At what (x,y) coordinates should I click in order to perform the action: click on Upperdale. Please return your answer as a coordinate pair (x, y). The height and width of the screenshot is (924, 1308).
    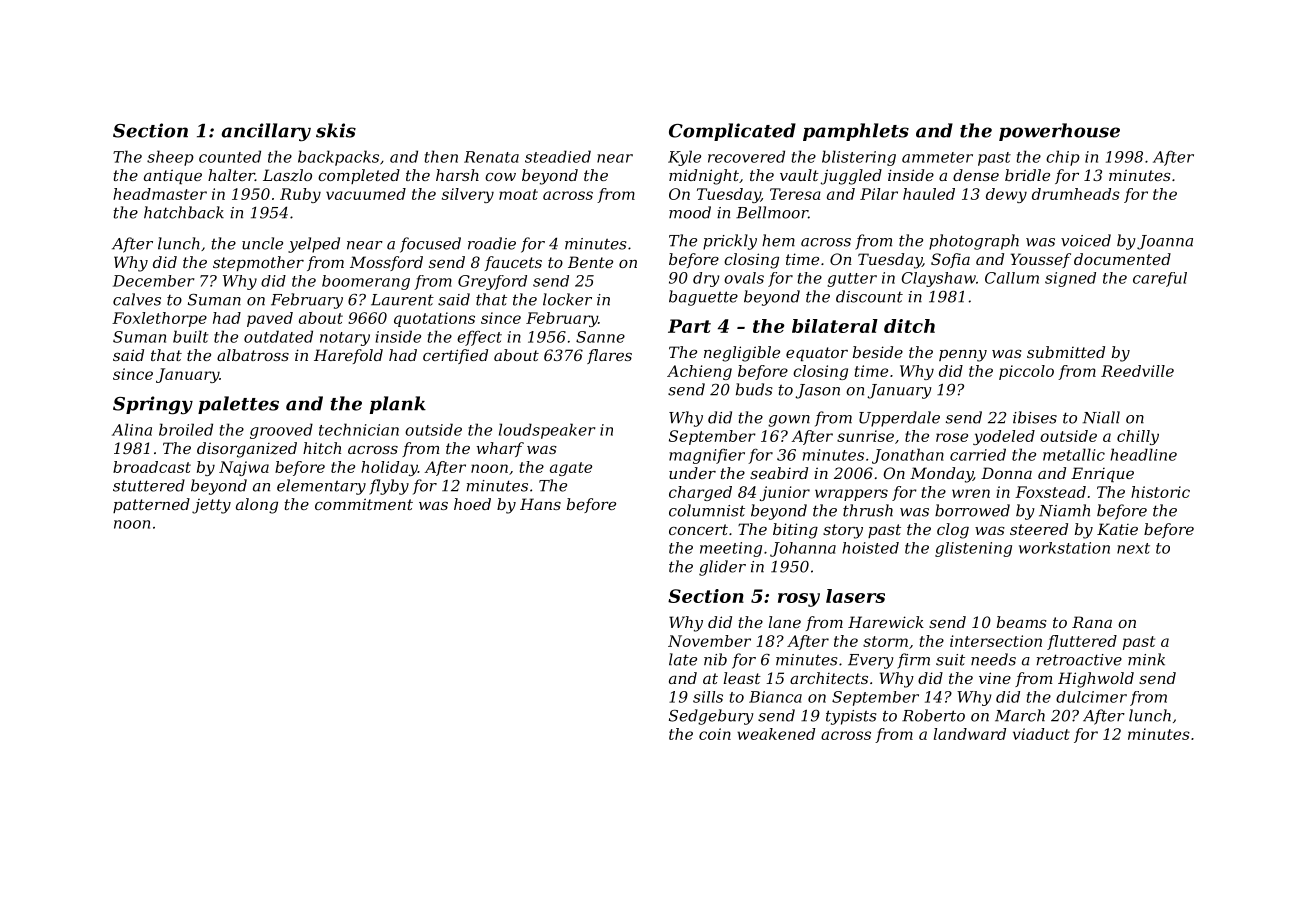
    Looking at the image, I should click on (899, 419).
